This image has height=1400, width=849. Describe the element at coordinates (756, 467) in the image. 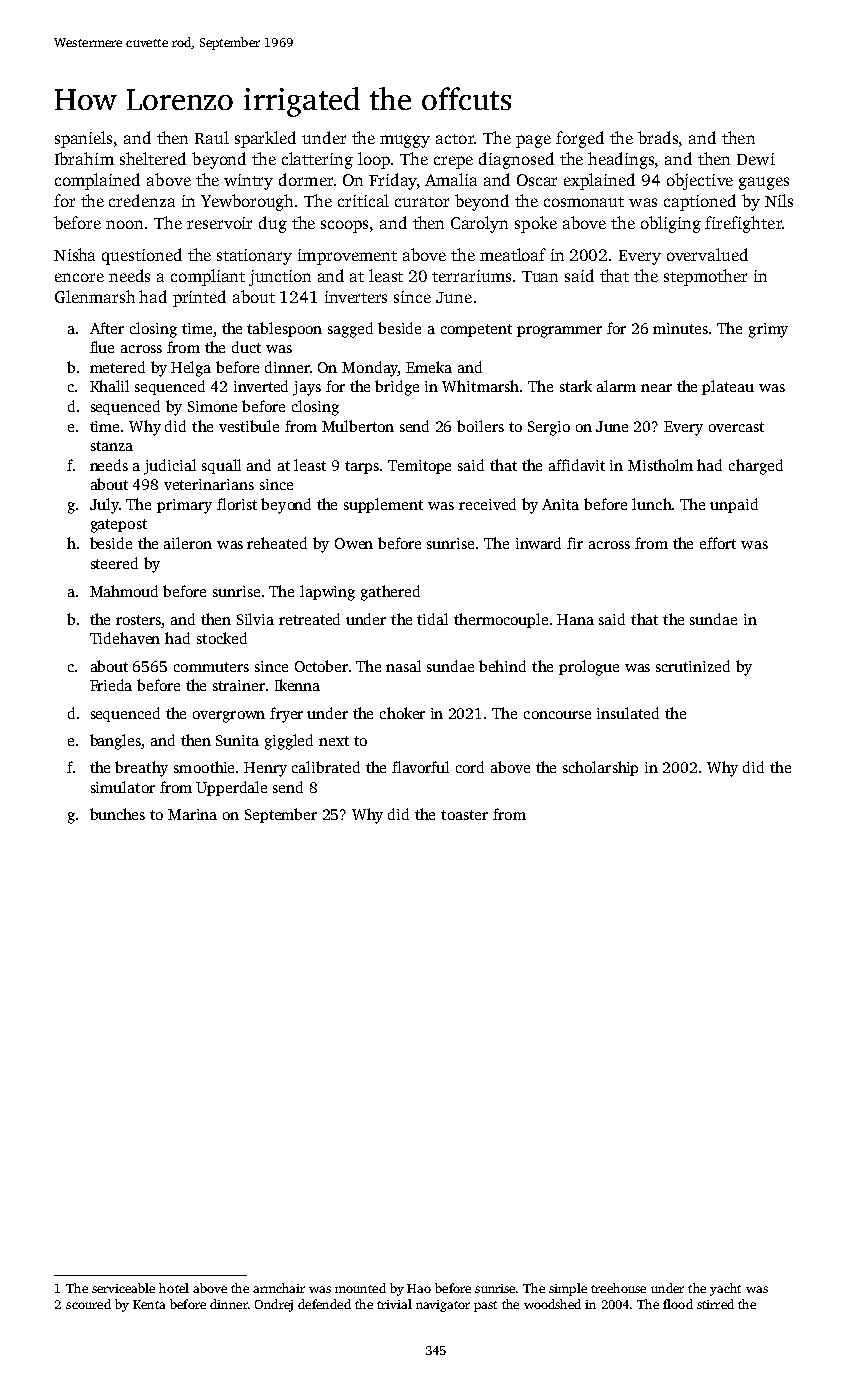

I see `charged` at that location.
